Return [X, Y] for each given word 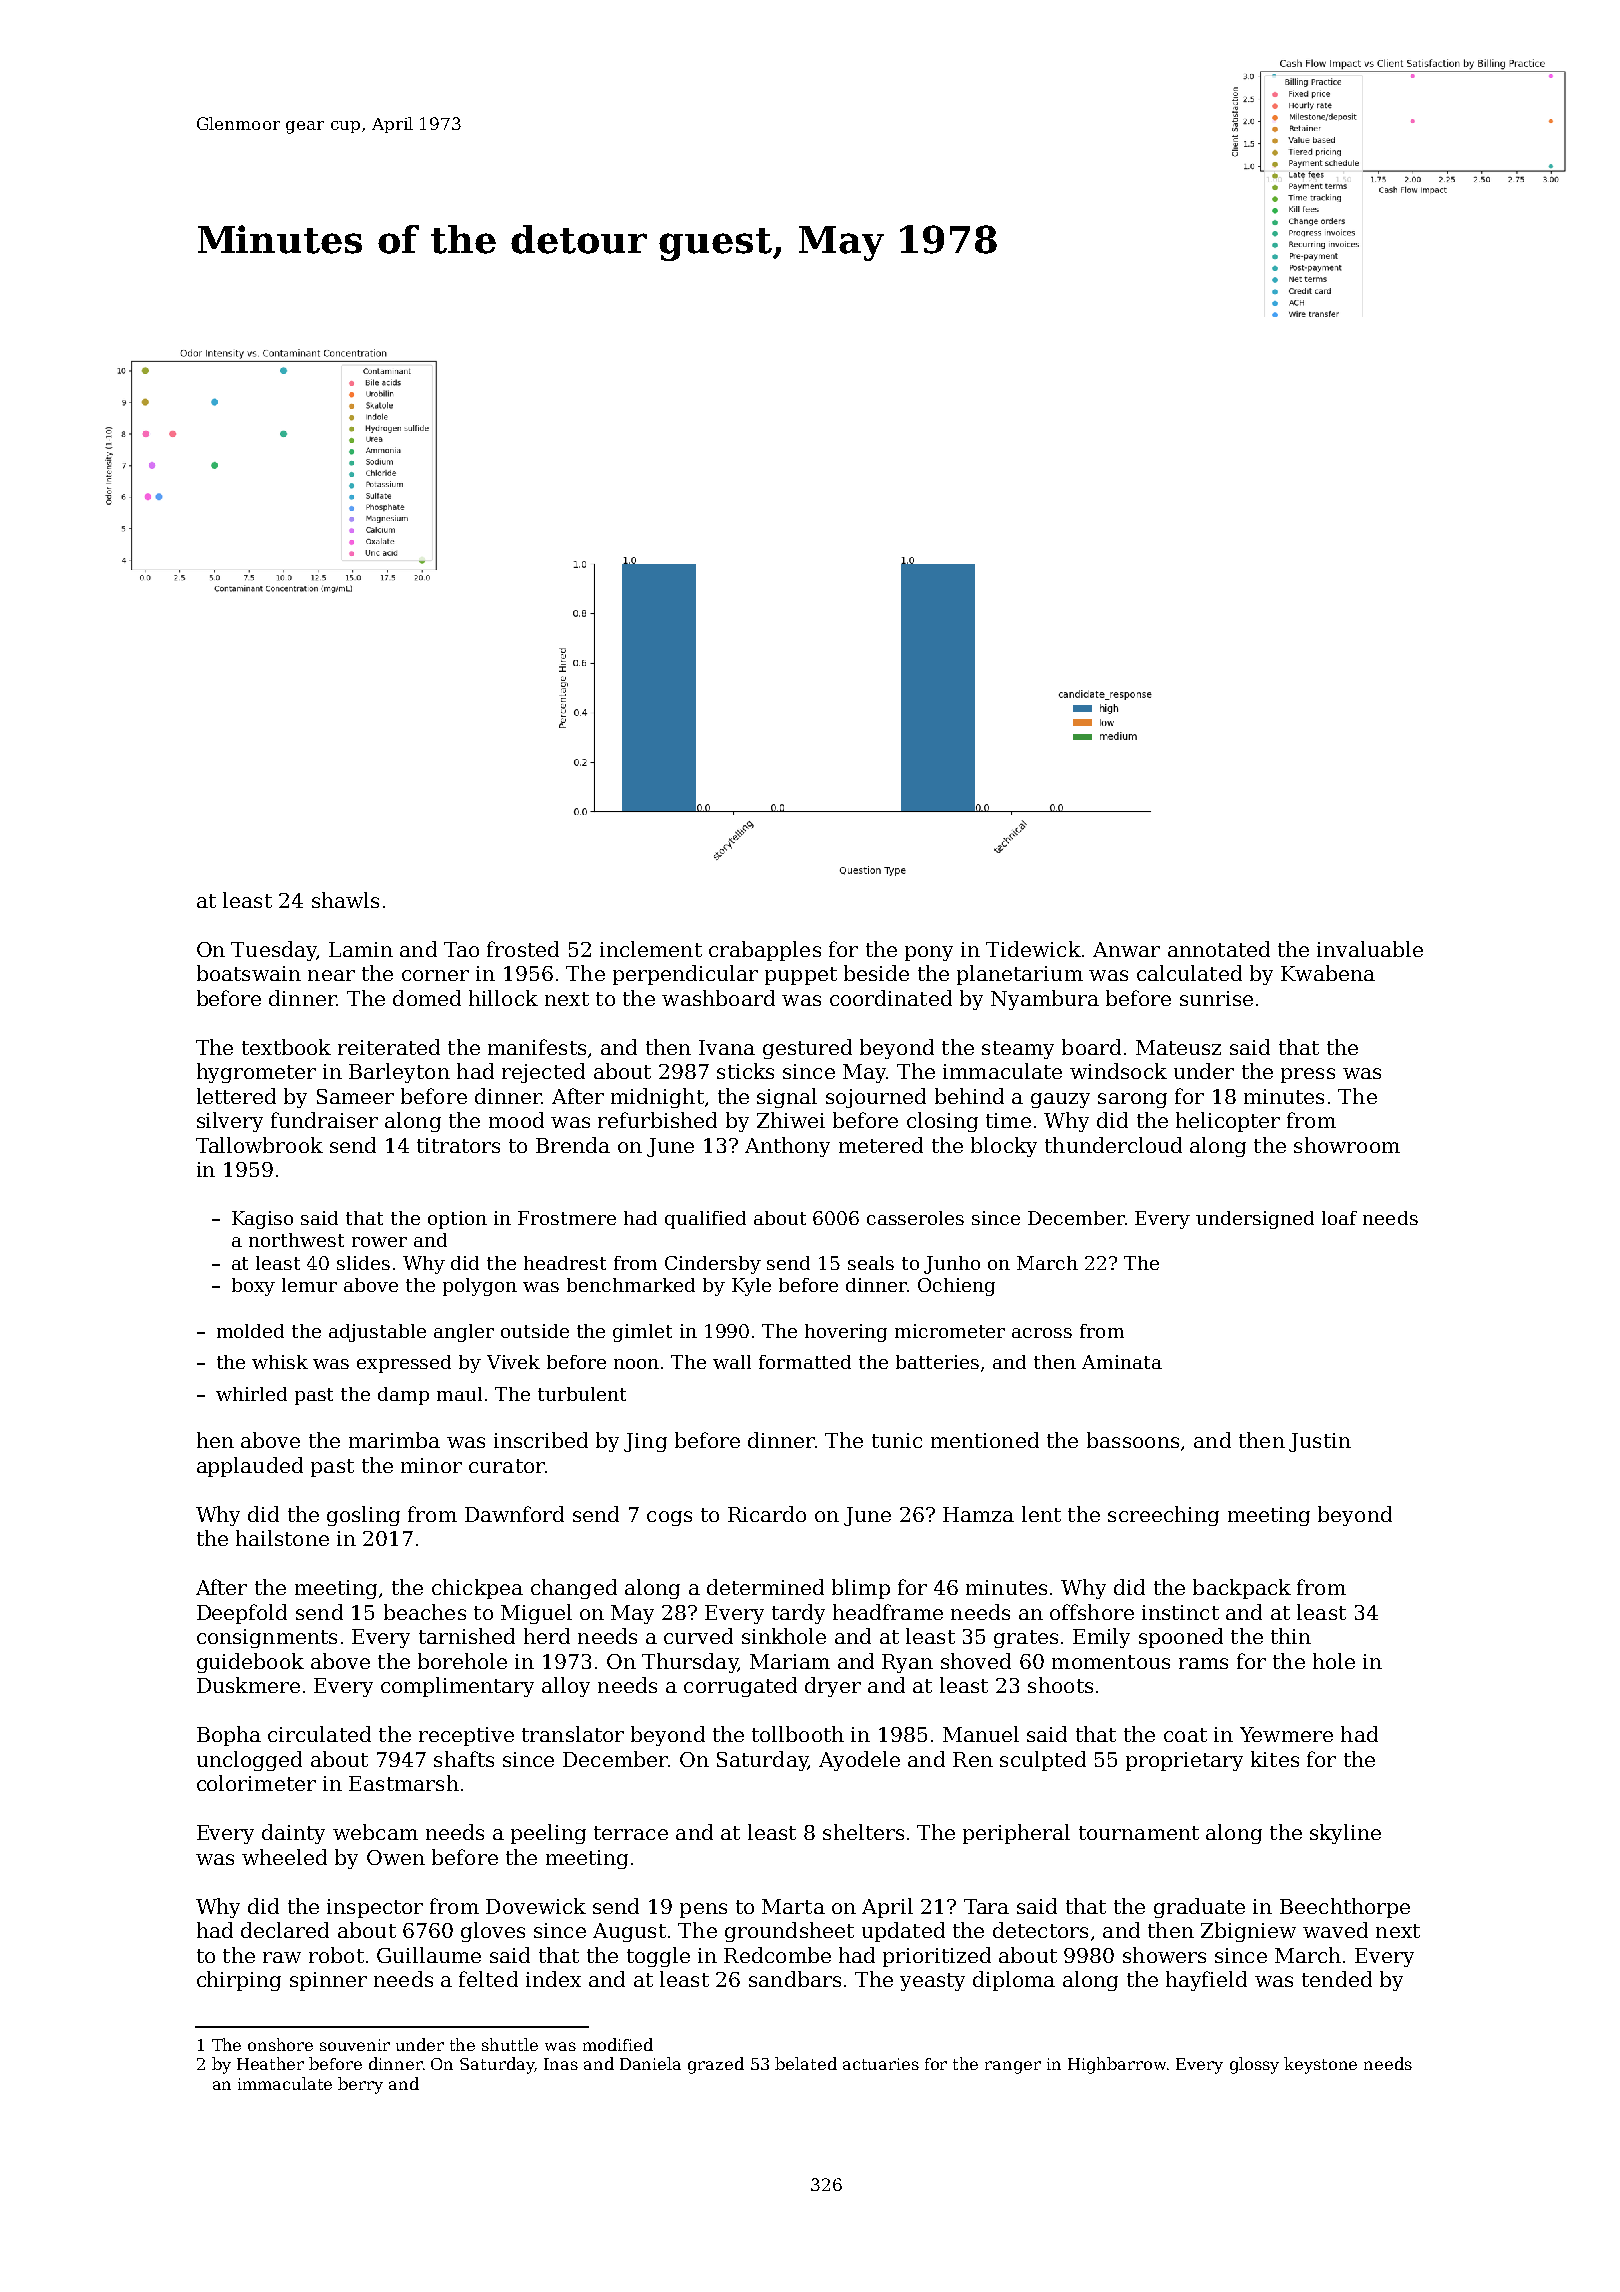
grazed [716, 2065]
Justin [1320, 1442]
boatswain [249, 973]
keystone [1320, 2065]
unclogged [249, 1761]
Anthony [787, 1147]
